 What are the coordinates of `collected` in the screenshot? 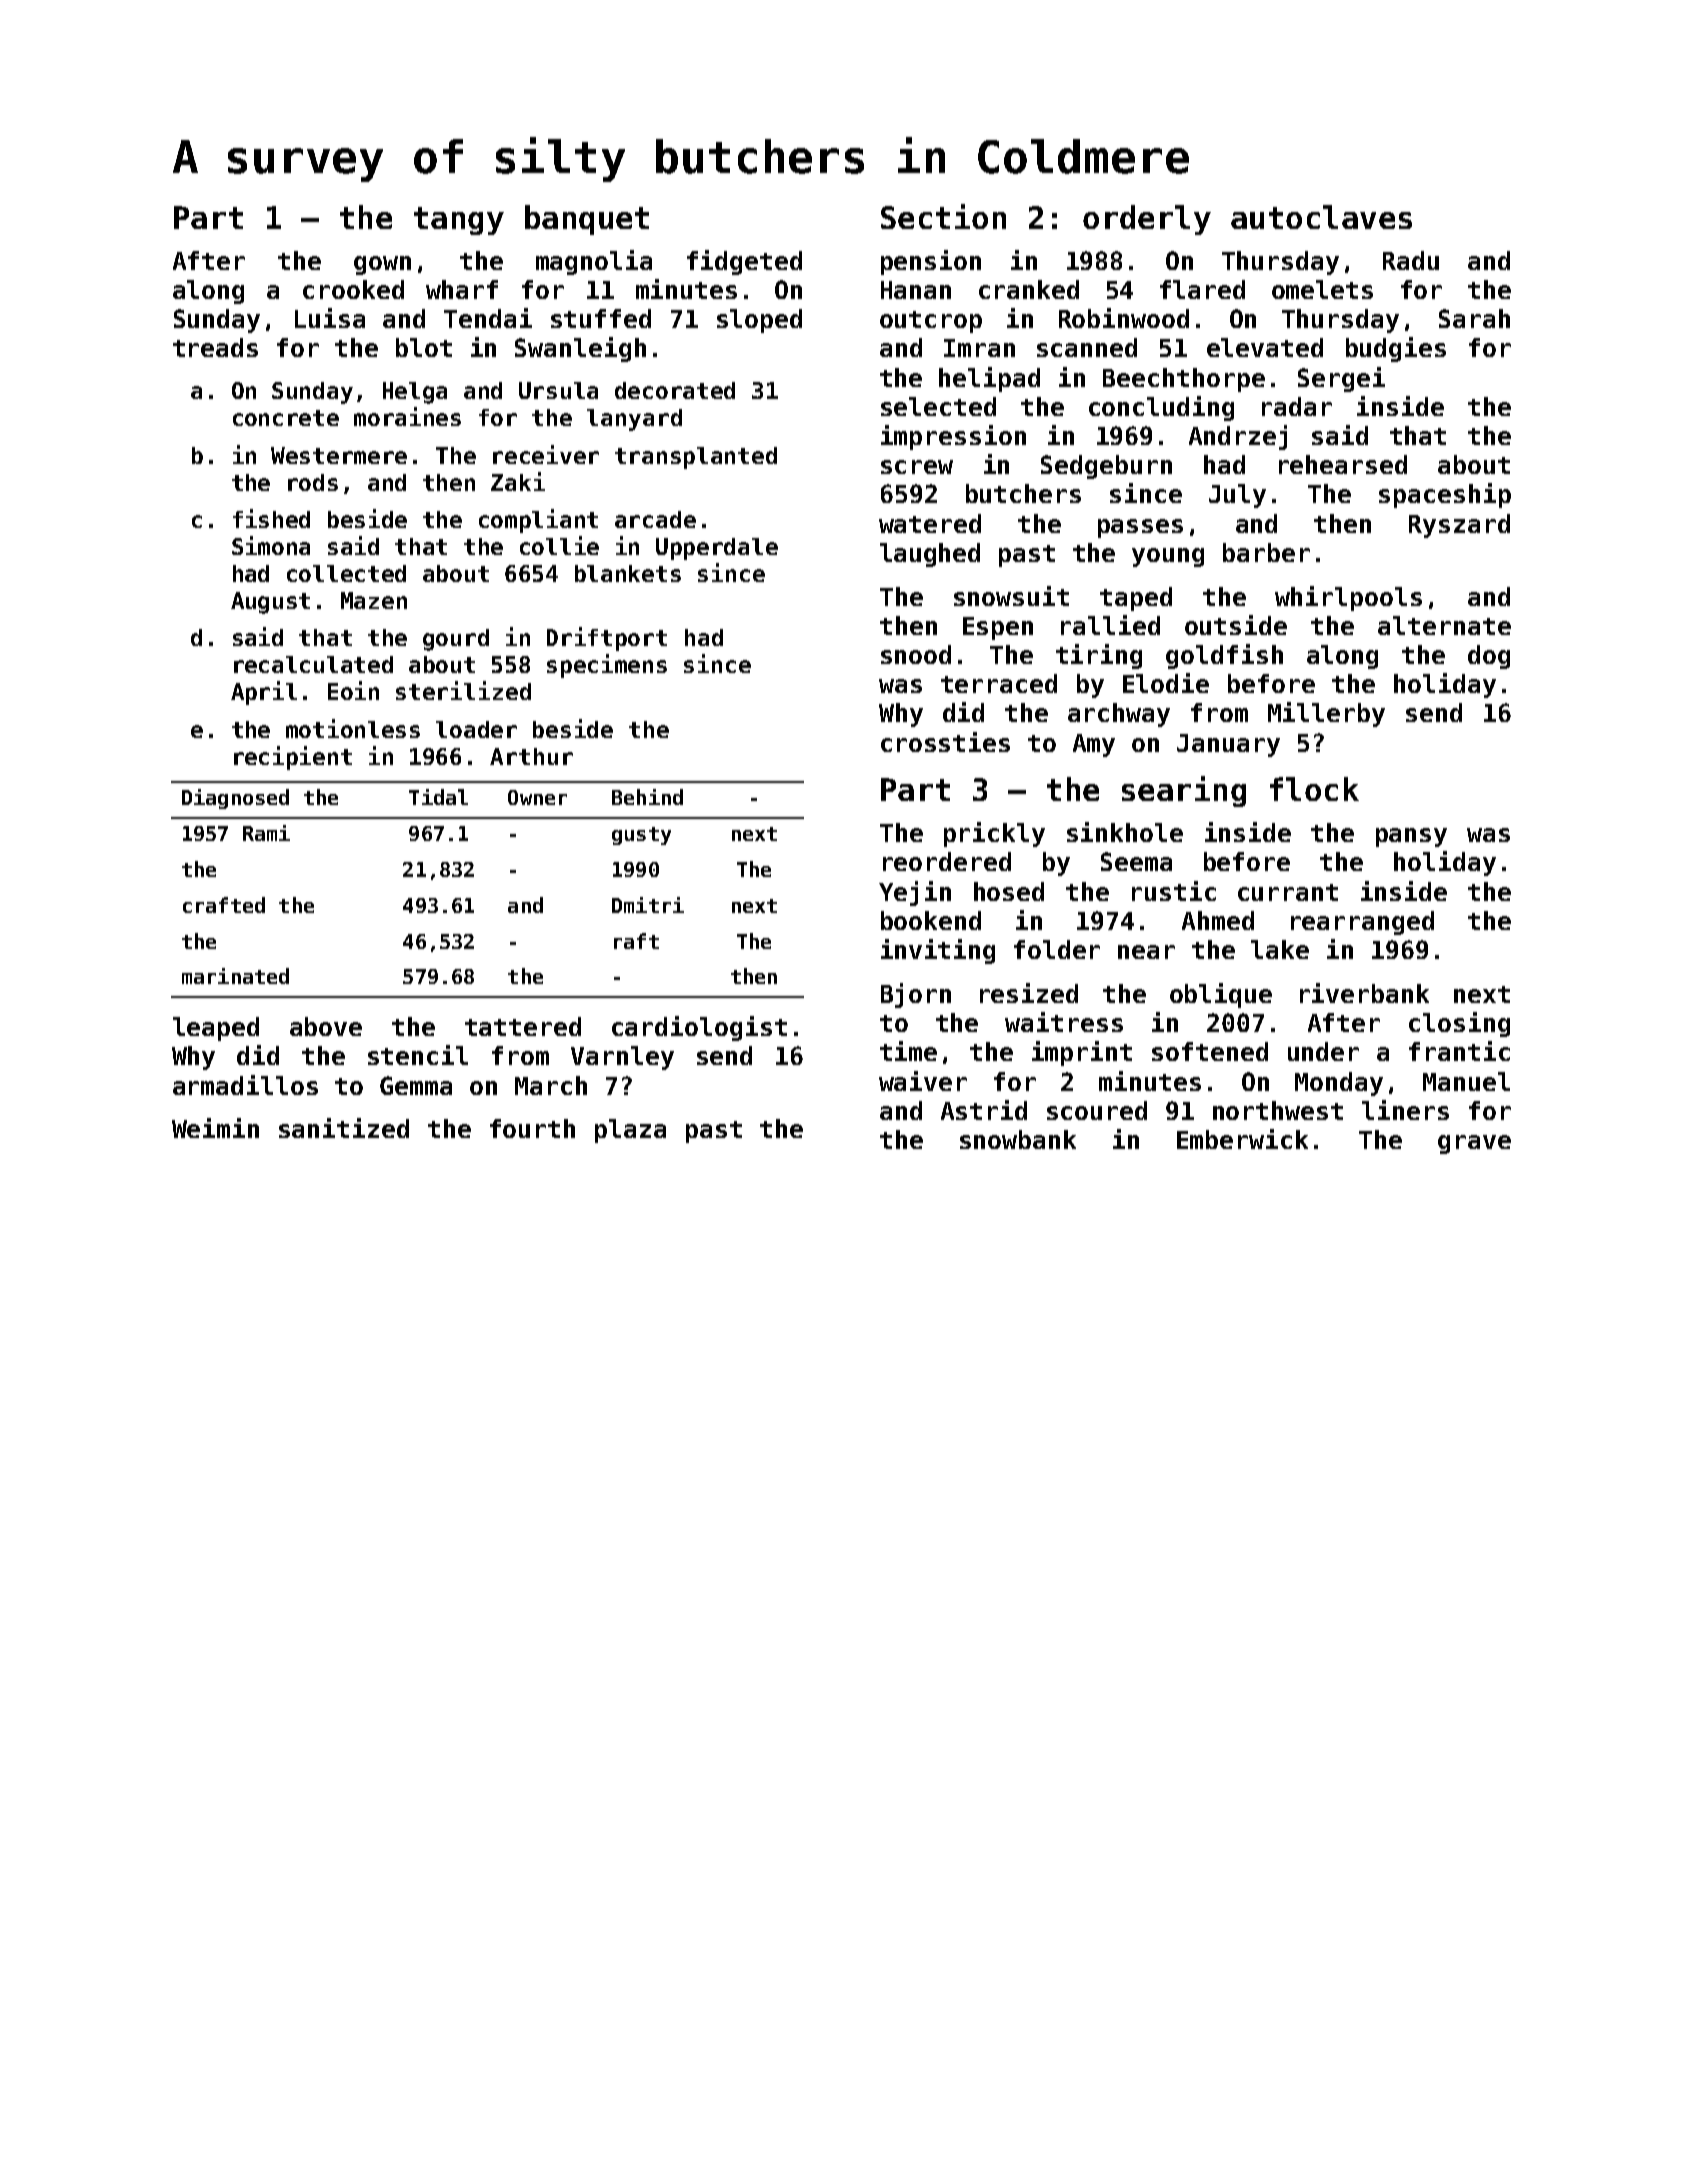 It's located at (346, 573).
